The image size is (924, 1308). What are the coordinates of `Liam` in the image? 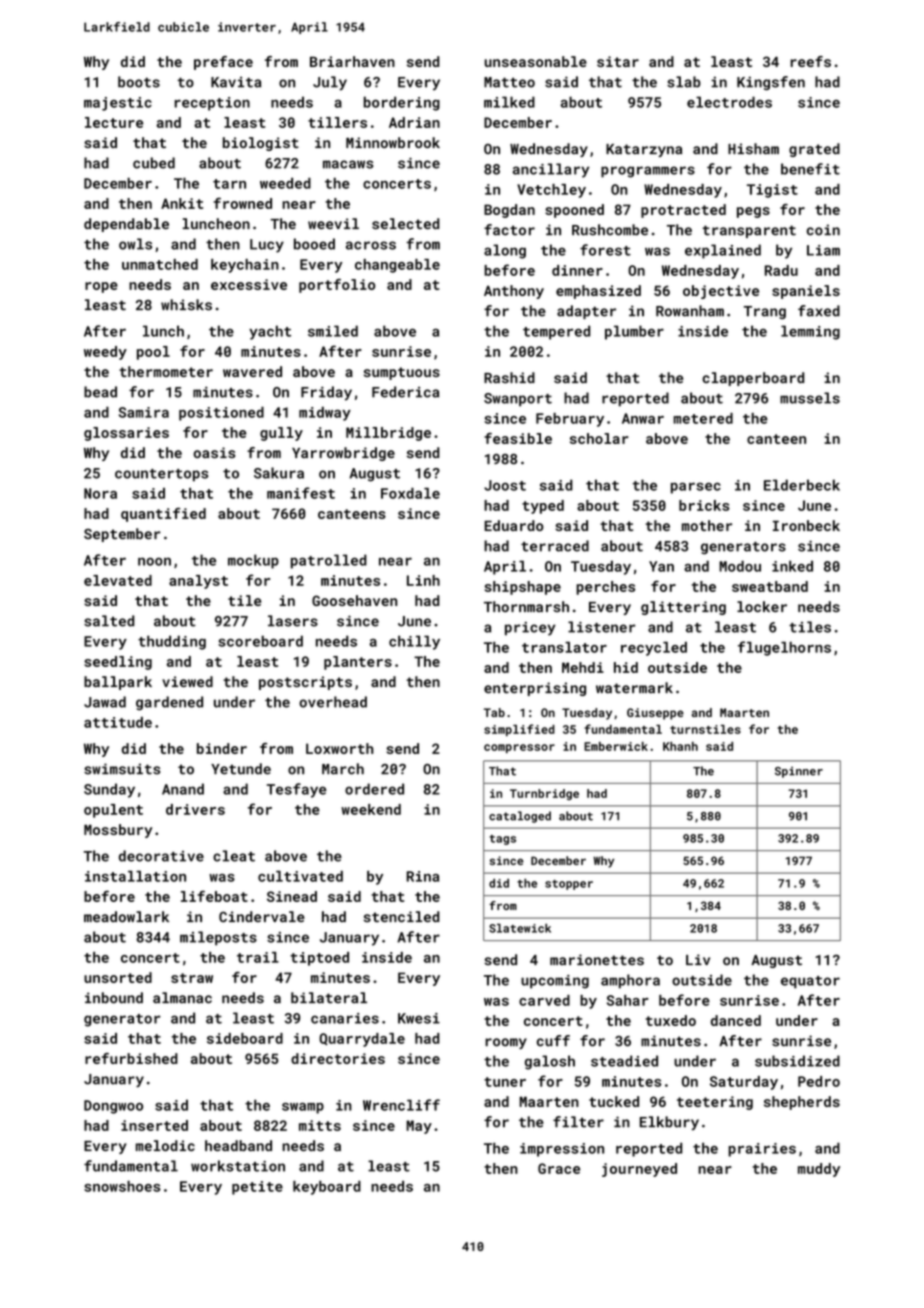 It's located at (823, 250).
